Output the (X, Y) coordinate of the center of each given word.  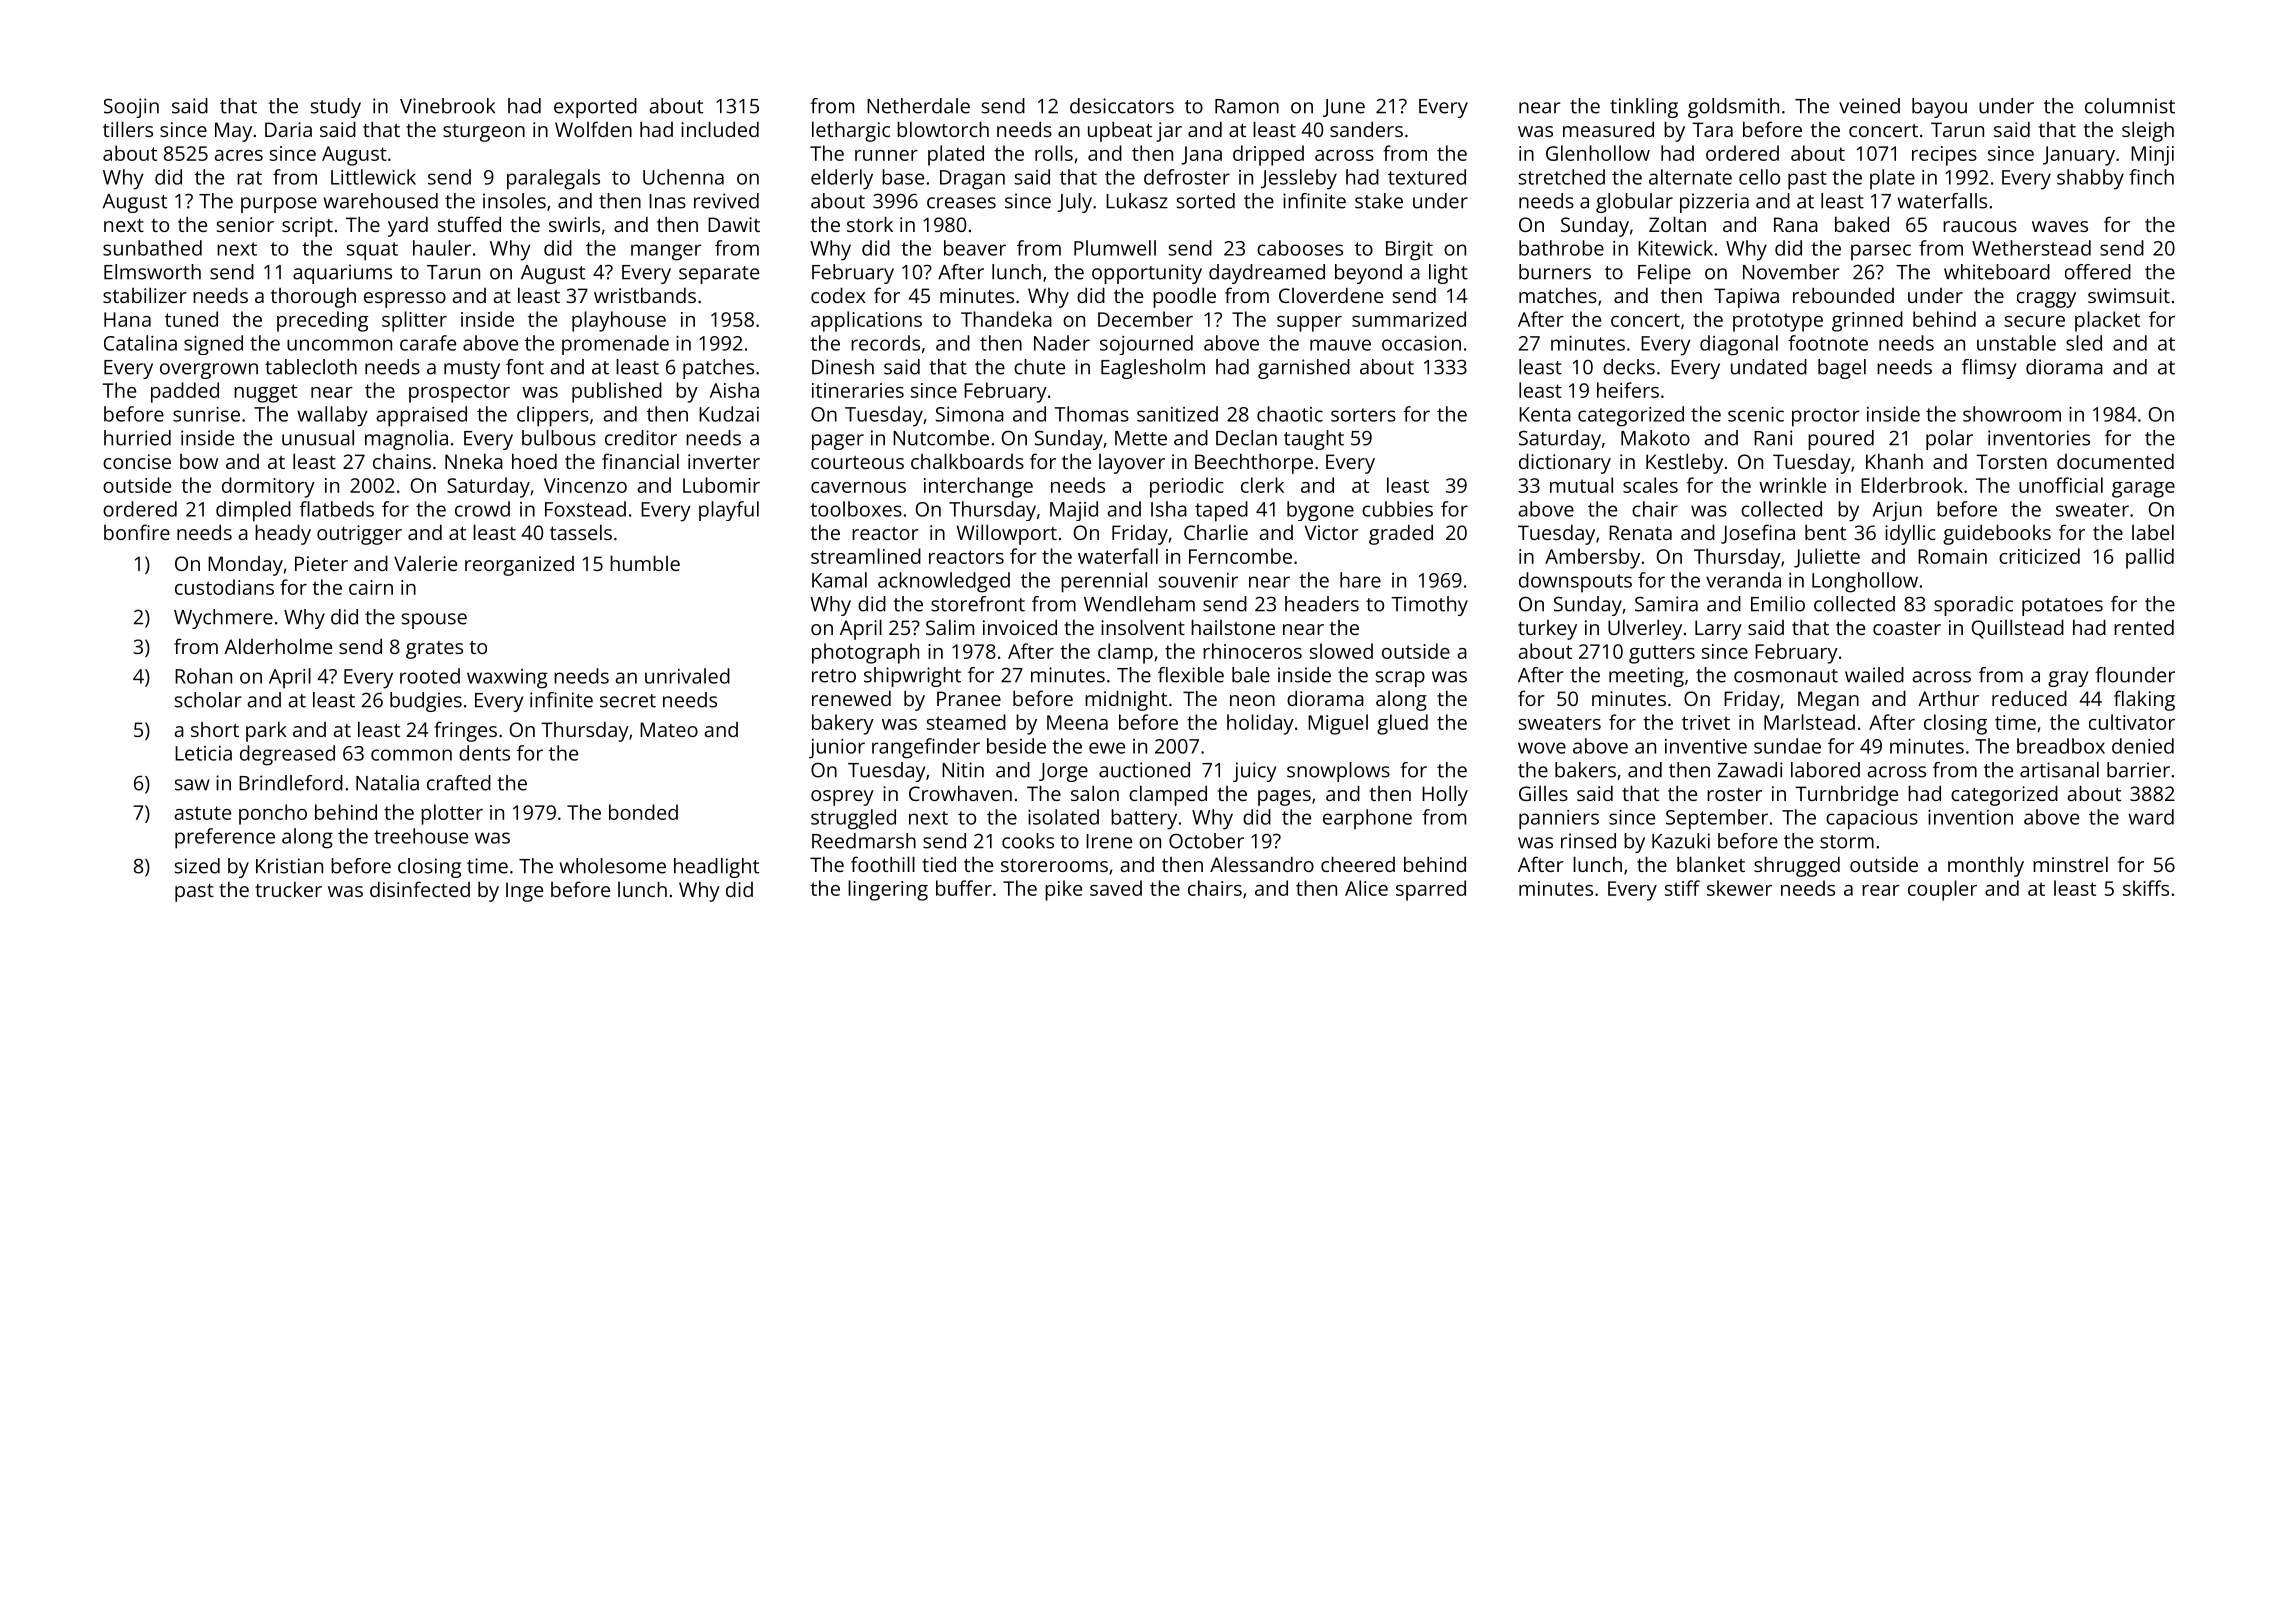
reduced (2029, 698)
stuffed (469, 224)
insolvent (1143, 627)
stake (1379, 201)
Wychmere (223, 619)
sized (197, 866)
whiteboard (1997, 272)
